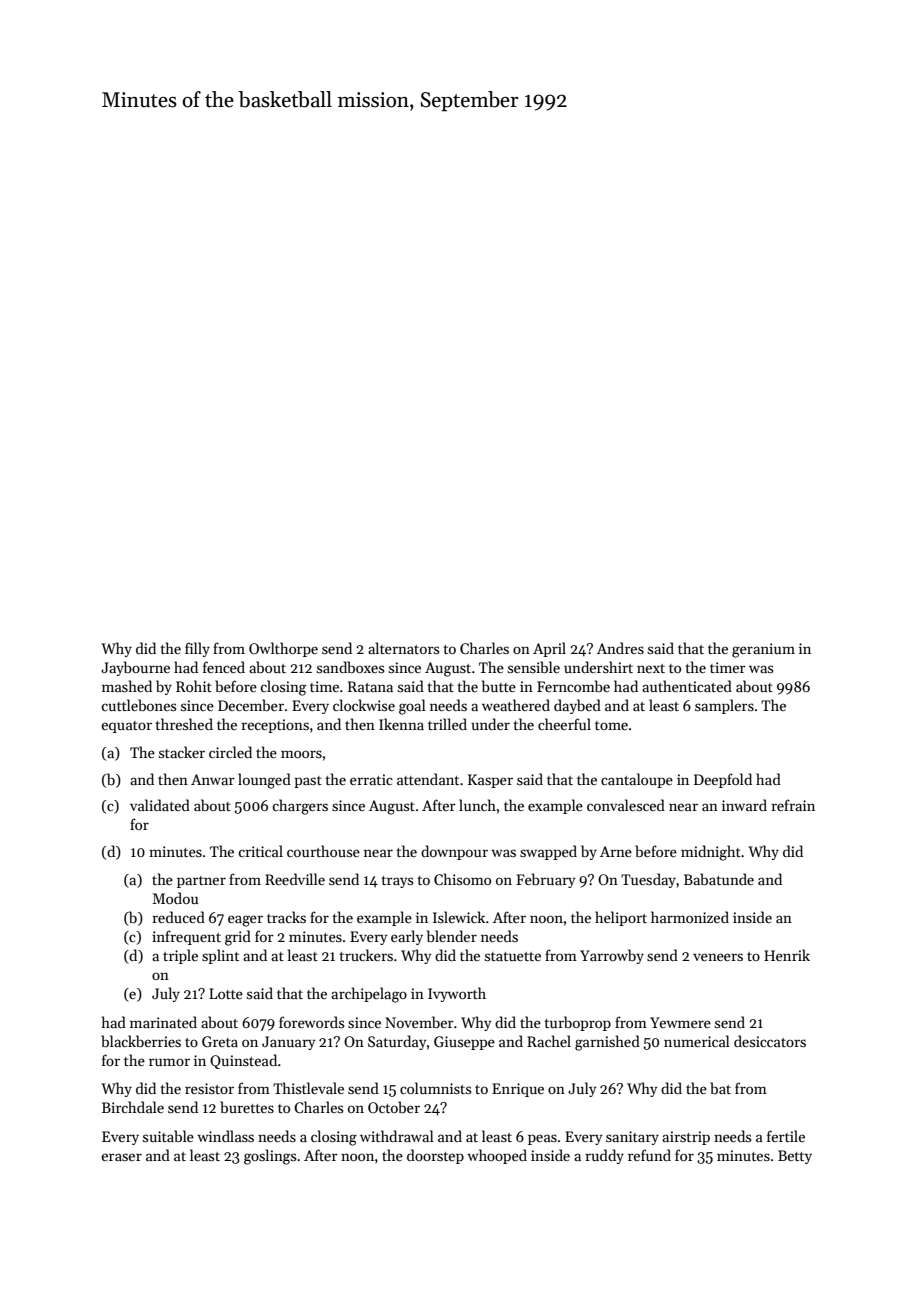 This image has height=1314, width=924. Describe the element at coordinates (226, 993) in the image. I see `Lotte` at that location.
